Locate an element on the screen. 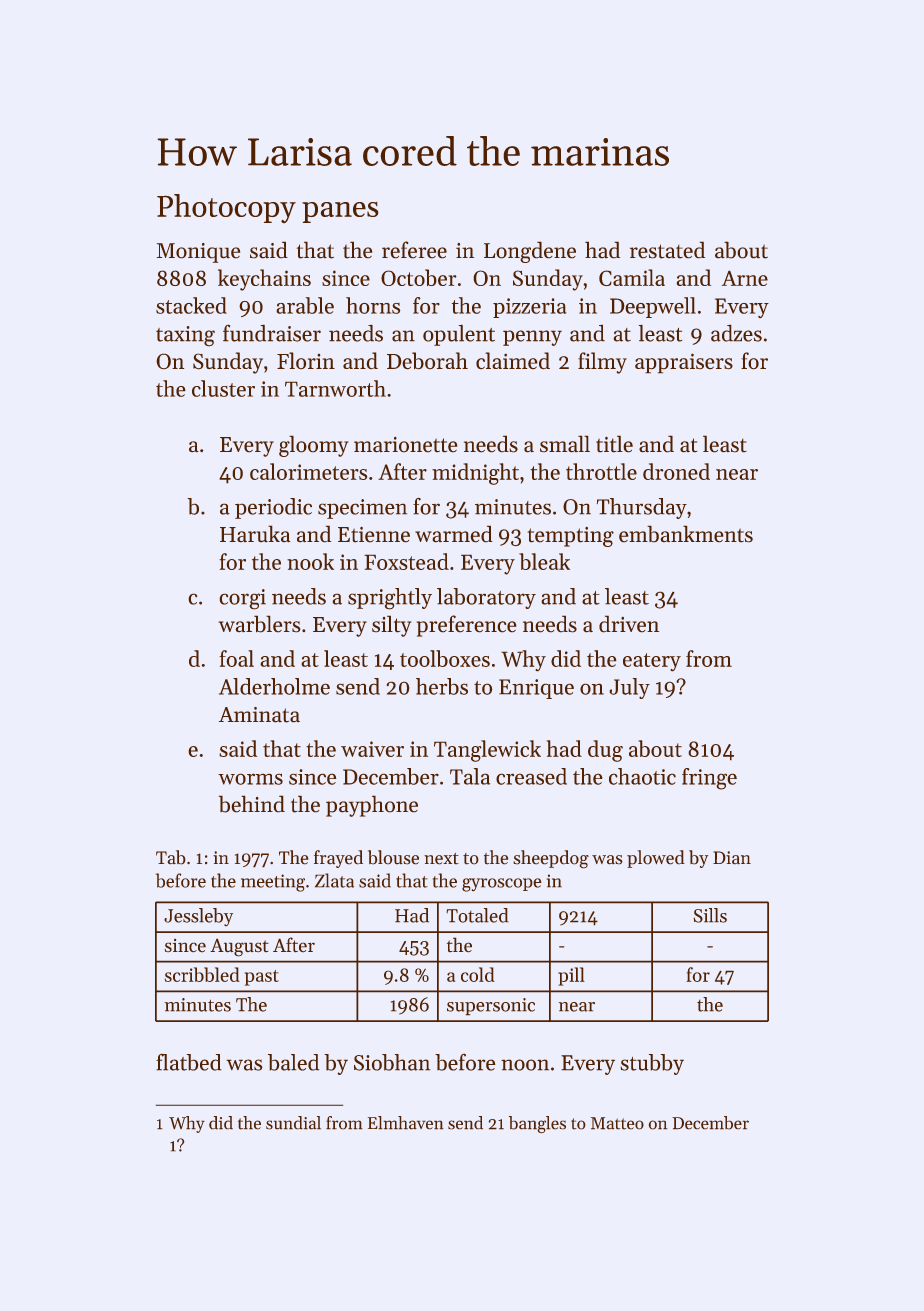 The height and width of the screenshot is (1311, 924). supersonic is located at coordinates (491, 1007).
